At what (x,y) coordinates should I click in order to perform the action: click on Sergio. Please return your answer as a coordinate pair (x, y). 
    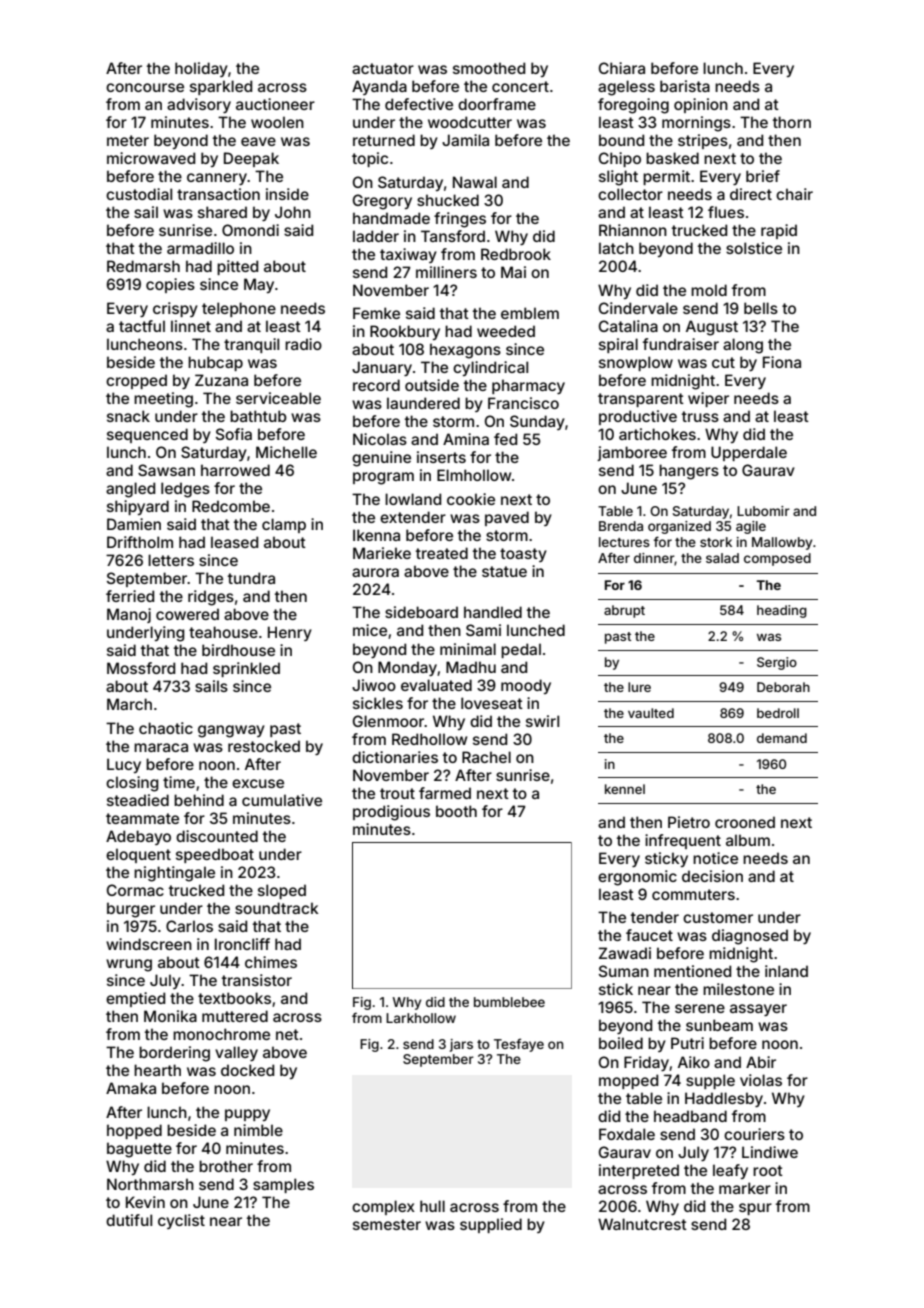
    Looking at the image, I should click on (777, 663).
